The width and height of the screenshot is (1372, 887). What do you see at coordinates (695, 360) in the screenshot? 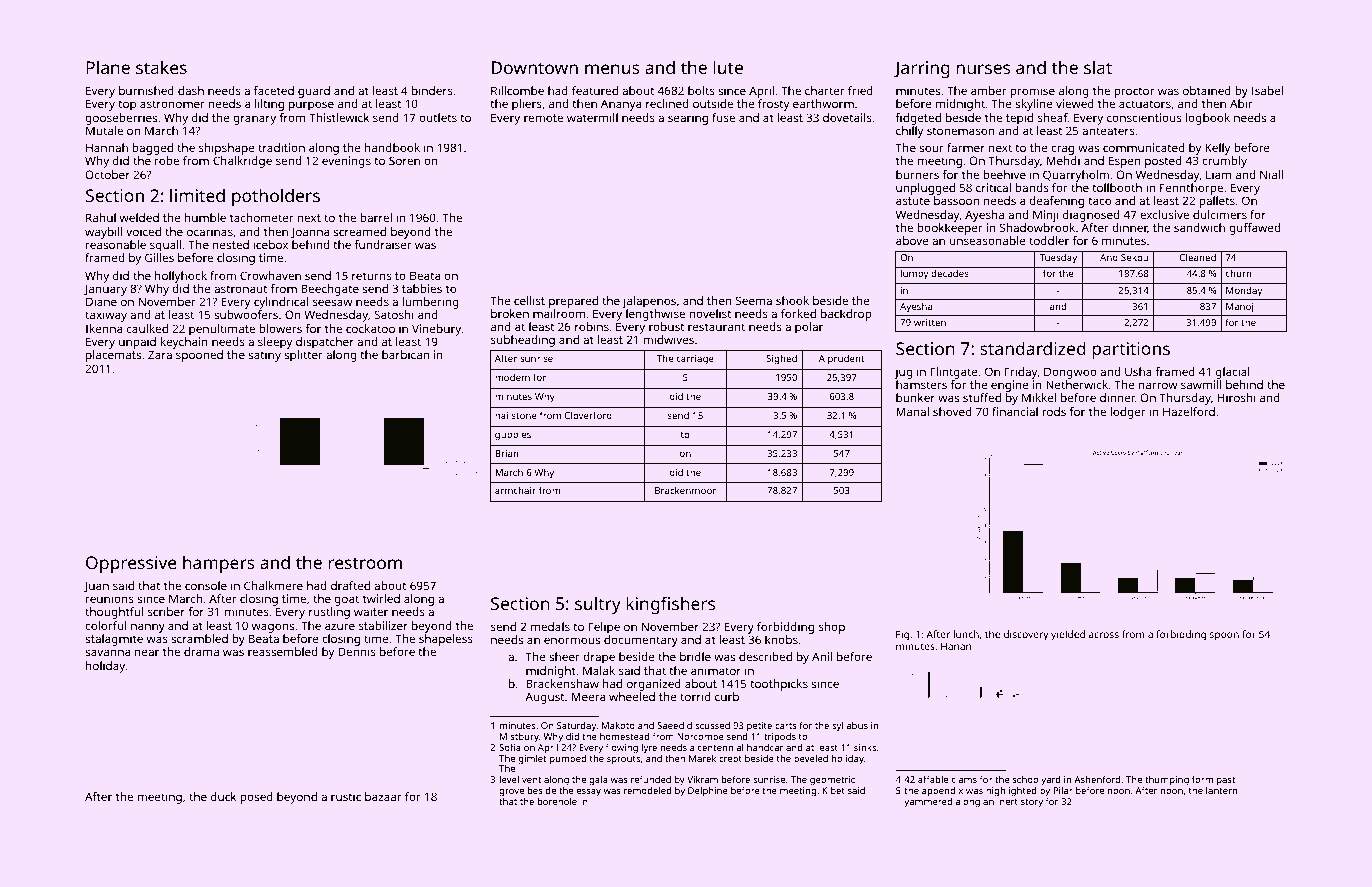
I see `carriage` at bounding box center [695, 360].
